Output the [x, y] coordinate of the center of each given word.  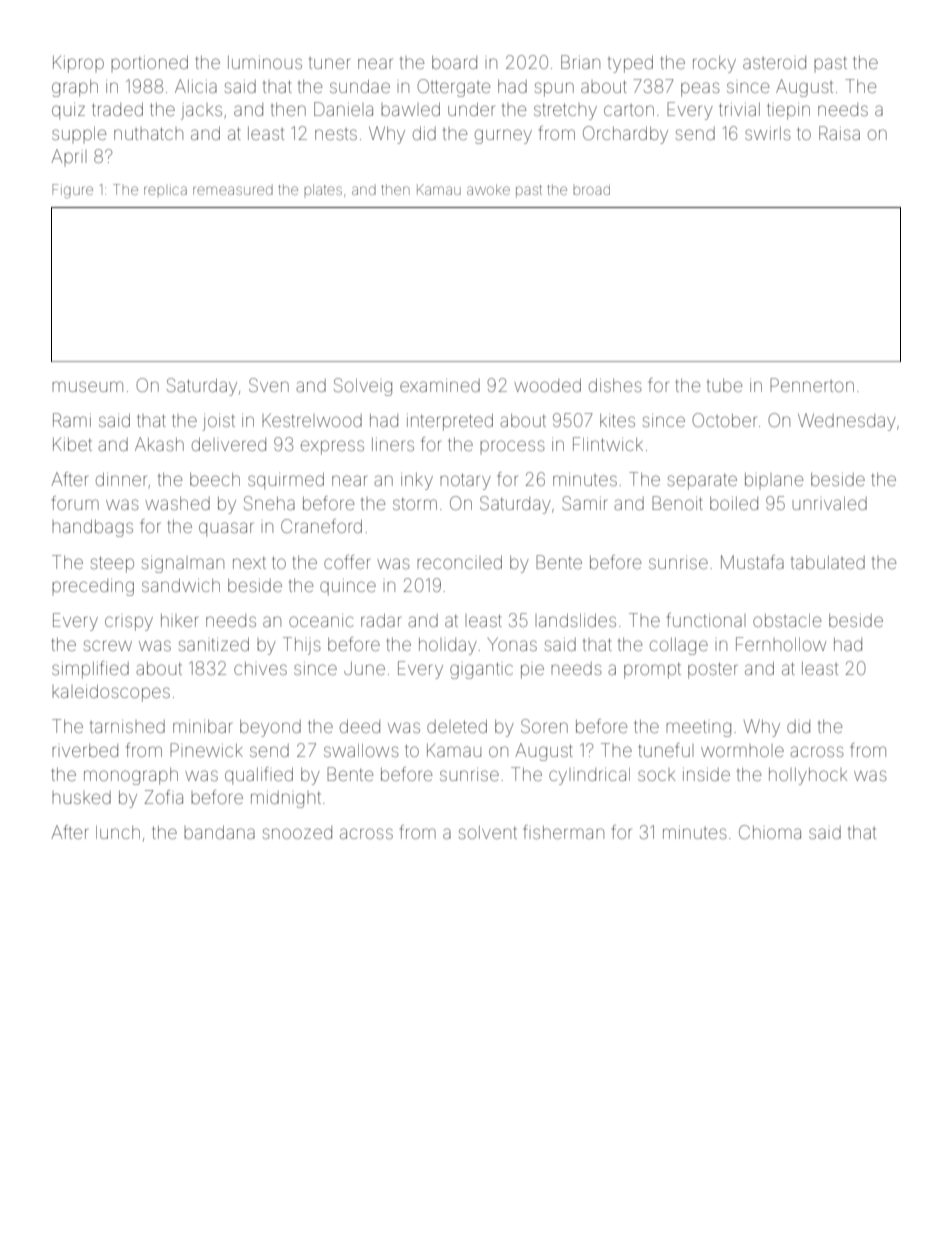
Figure [72, 191]
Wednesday [847, 422]
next [249, 563]
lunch [118, 832]
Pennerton [812, 385]
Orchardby [625, 135]
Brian [580, 62]
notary [465, 481]
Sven [269, 385]
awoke [488, 189]
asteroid [774, 62]
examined [440, 385]
